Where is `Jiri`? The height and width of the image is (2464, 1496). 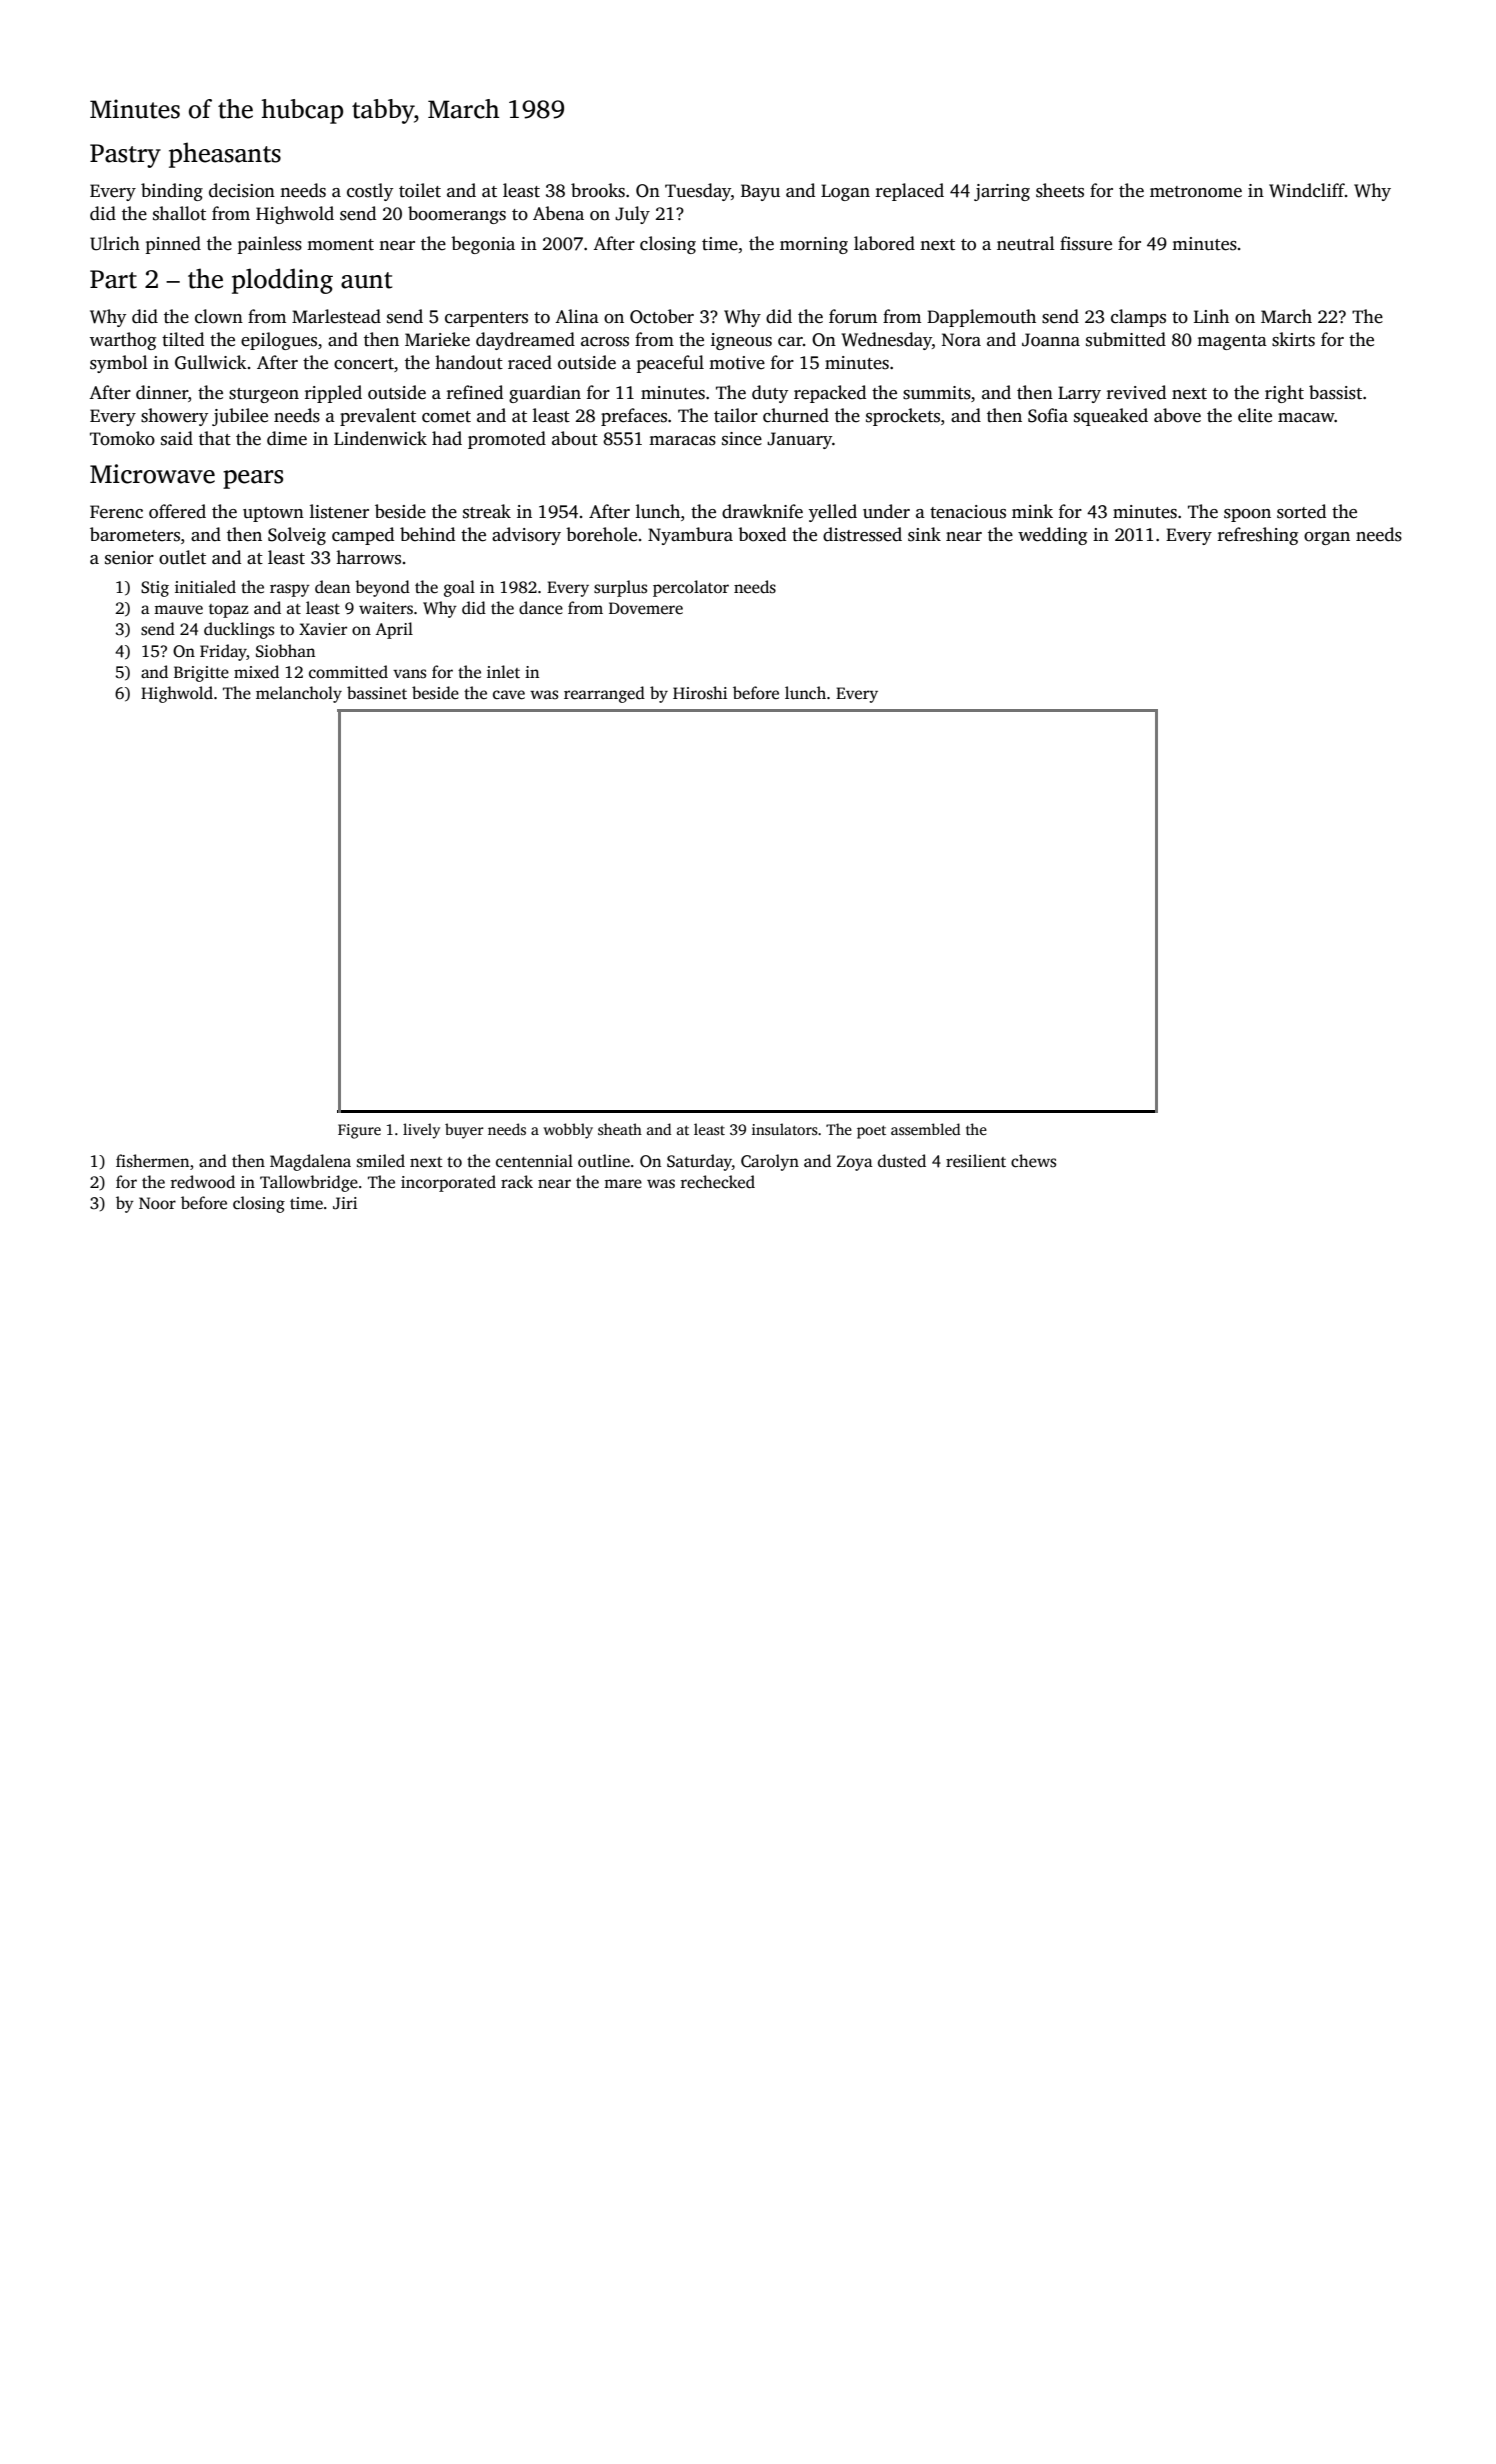 Jiri is located at coordinates (345, 1203).
